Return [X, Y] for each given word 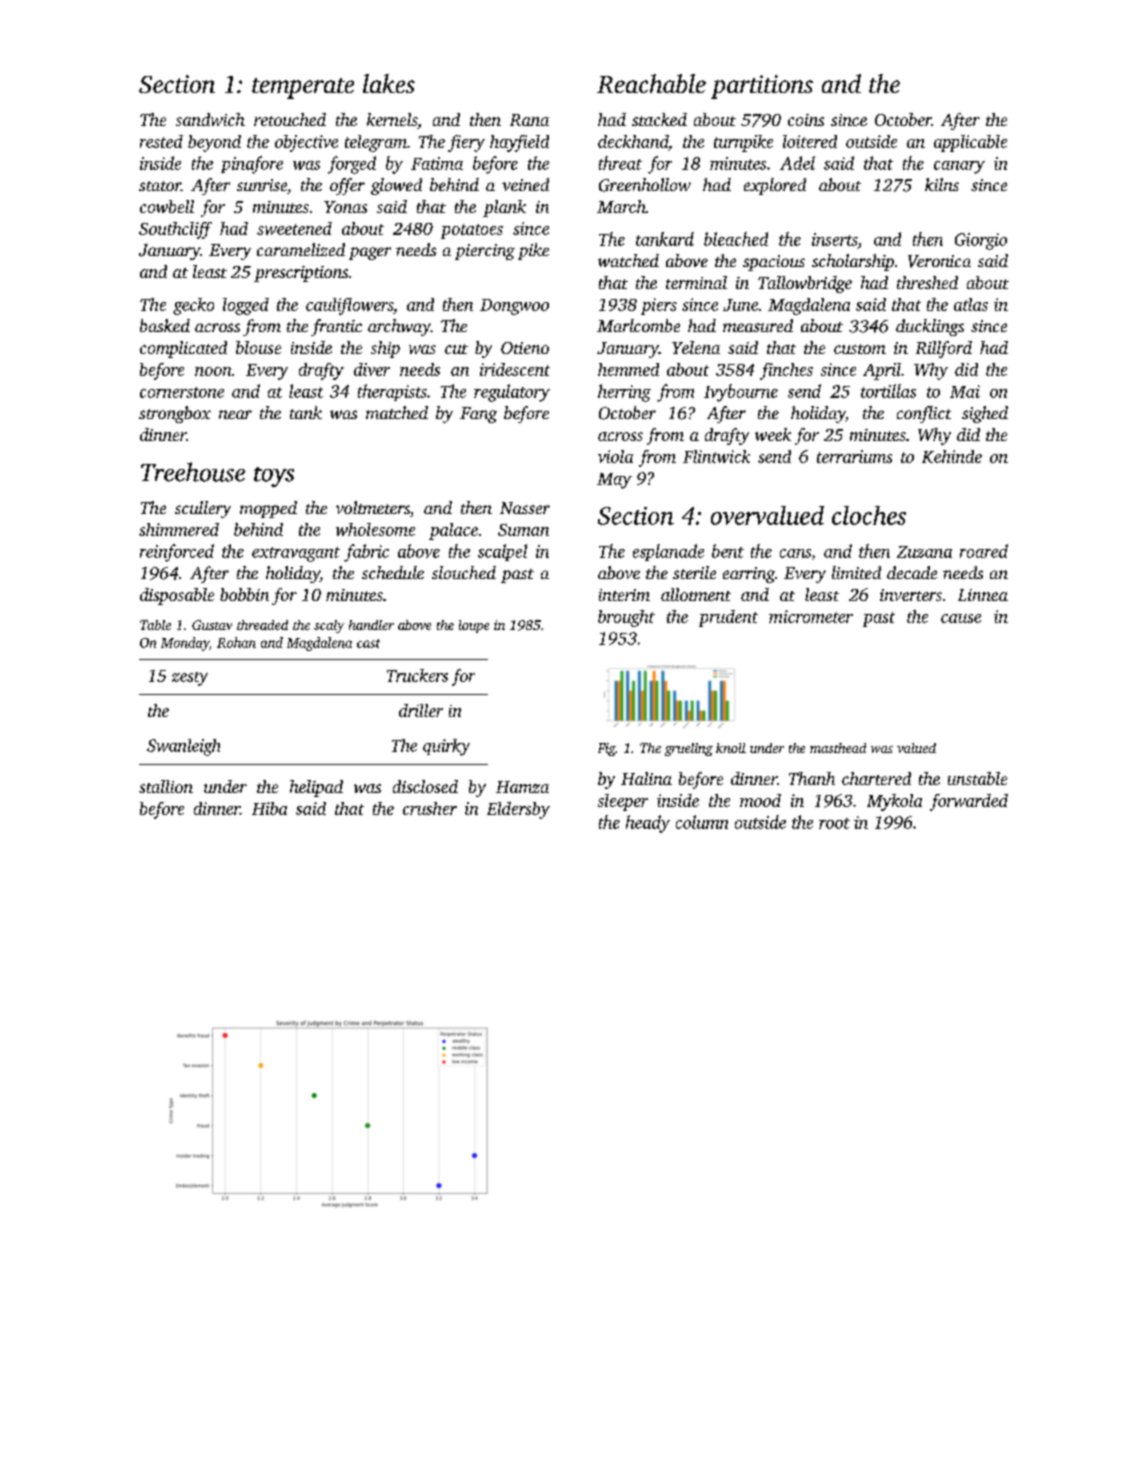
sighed [985, 414]
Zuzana [924, 552]
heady [648, 824]
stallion [166, 786]
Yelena [696, 347]
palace [453, 531]
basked [165, 325]
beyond [214, 143]
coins [806, 120]
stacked [659, 119]
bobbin [244, 594]
